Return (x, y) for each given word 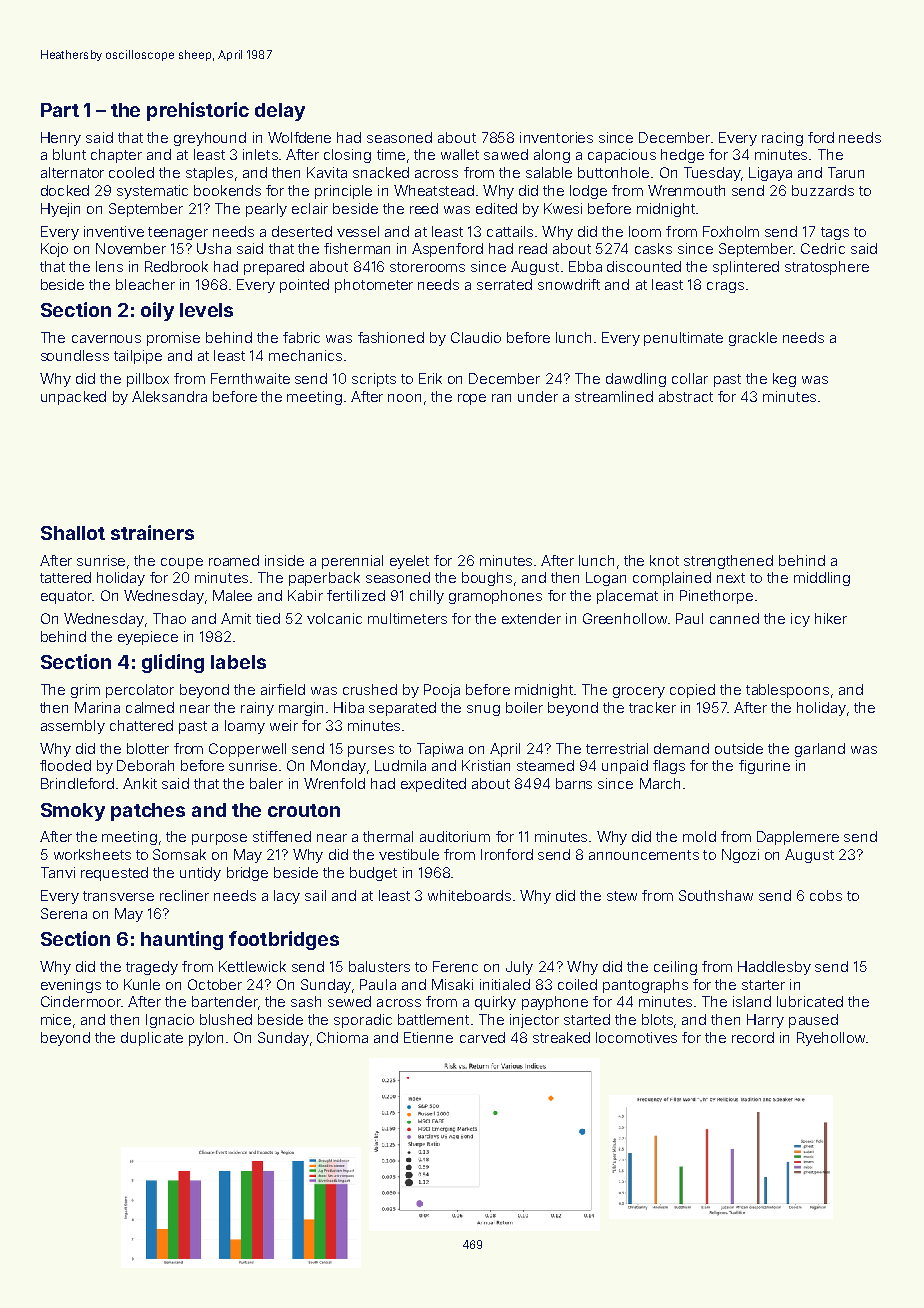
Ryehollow (831, 1039)
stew (622, 896)
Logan (606, 579)
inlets (260, 154)
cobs (826, 895)
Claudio (476, 337)
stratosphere (827, 268)
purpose (219, 839)
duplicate (152, 1039)
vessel (358, 231)
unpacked (73, 398)
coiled (577, 984)
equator (66, 597)
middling (822, 579)
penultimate (683, 339)
